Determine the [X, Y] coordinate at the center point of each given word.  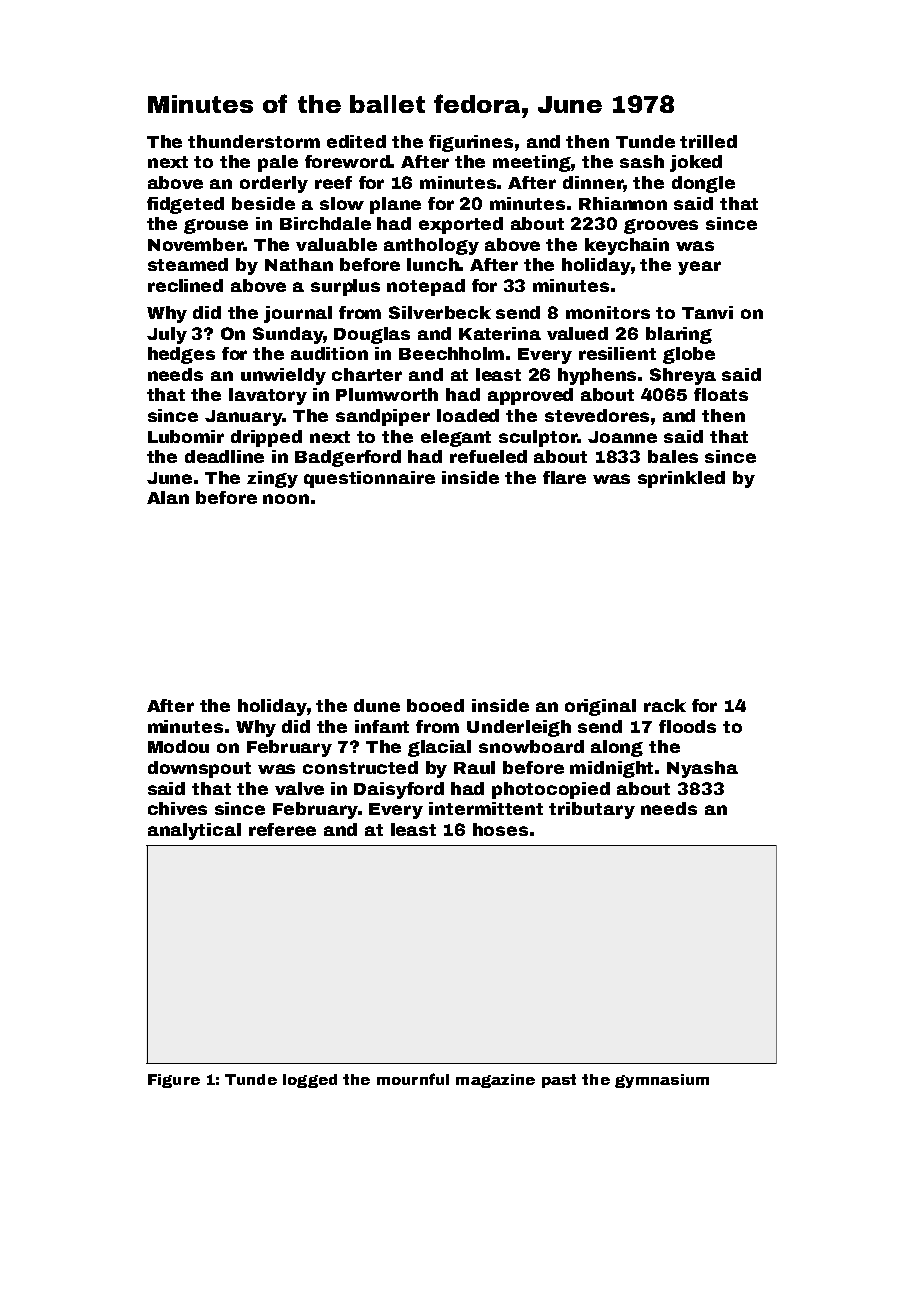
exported [461, 225]
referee [282, 829]
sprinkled [681, 479]
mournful [413, 1079]
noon [286, 499]
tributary [592, 810]
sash [642, 161]
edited [356, 141]
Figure [174, 1081]
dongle [703, 184]
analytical [194, 831]
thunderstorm [254, 141]
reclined [185, 285]
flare [564, 477]
